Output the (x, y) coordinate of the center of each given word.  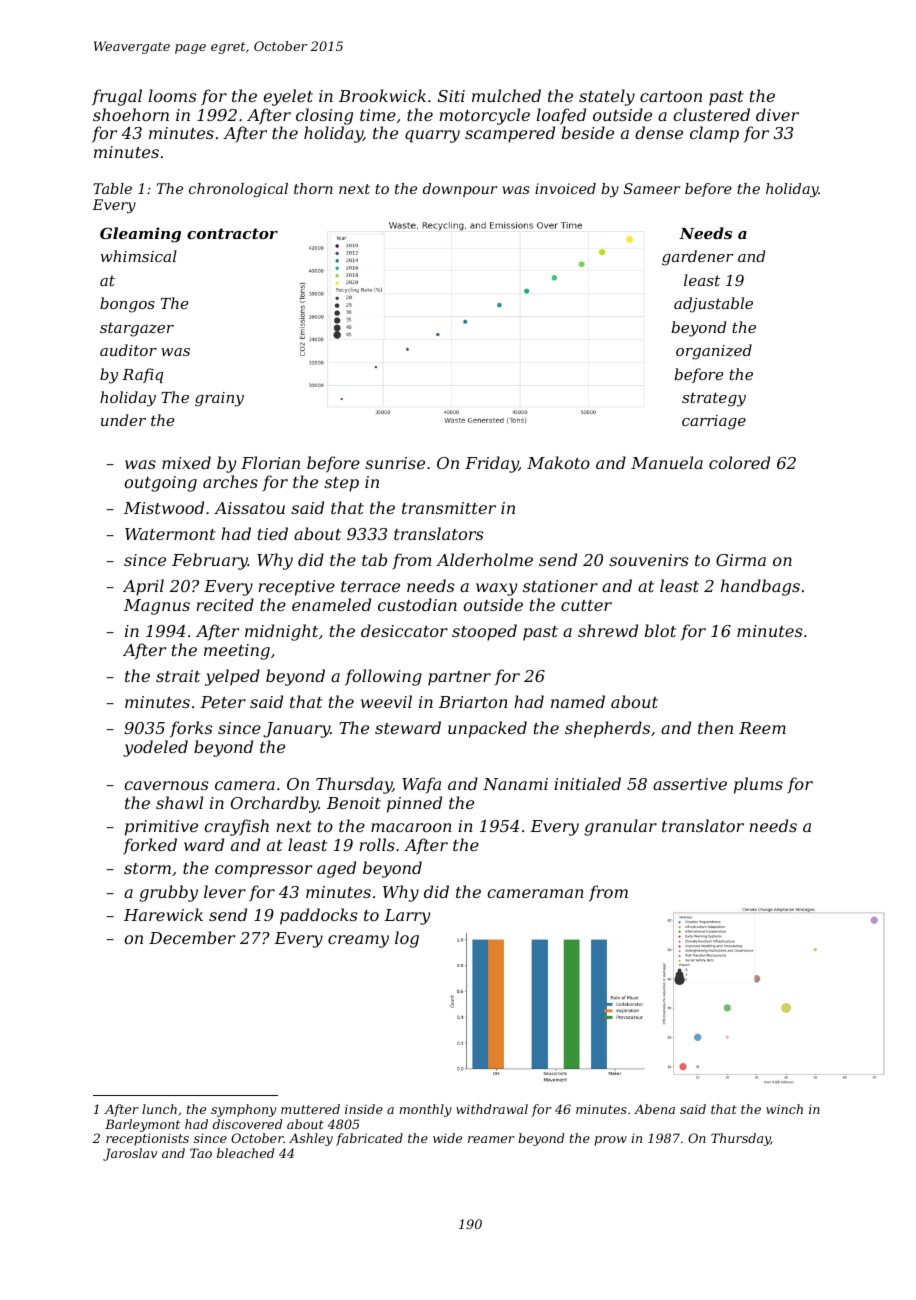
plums (758, 785)
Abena (654, 1109)
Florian (270, 462)
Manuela (667, 462)
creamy (358, 941)
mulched (506, 95)
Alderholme (484, 559)
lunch (159, 1109)
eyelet (288, 97)
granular (620, 827)
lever (225, 891)
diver (777, 114)
